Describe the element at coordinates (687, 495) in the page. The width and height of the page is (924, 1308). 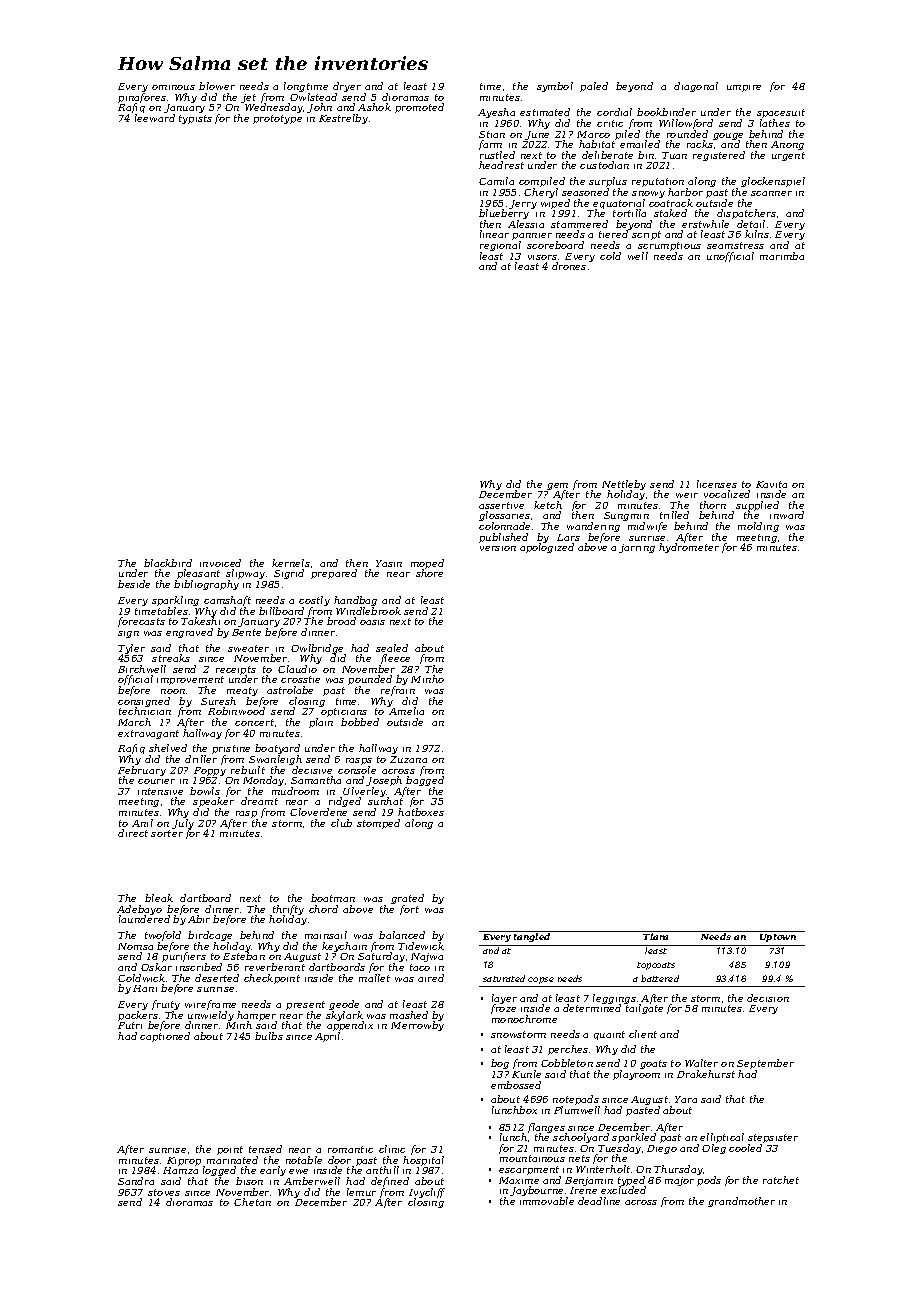
I see `weir` at that location.
